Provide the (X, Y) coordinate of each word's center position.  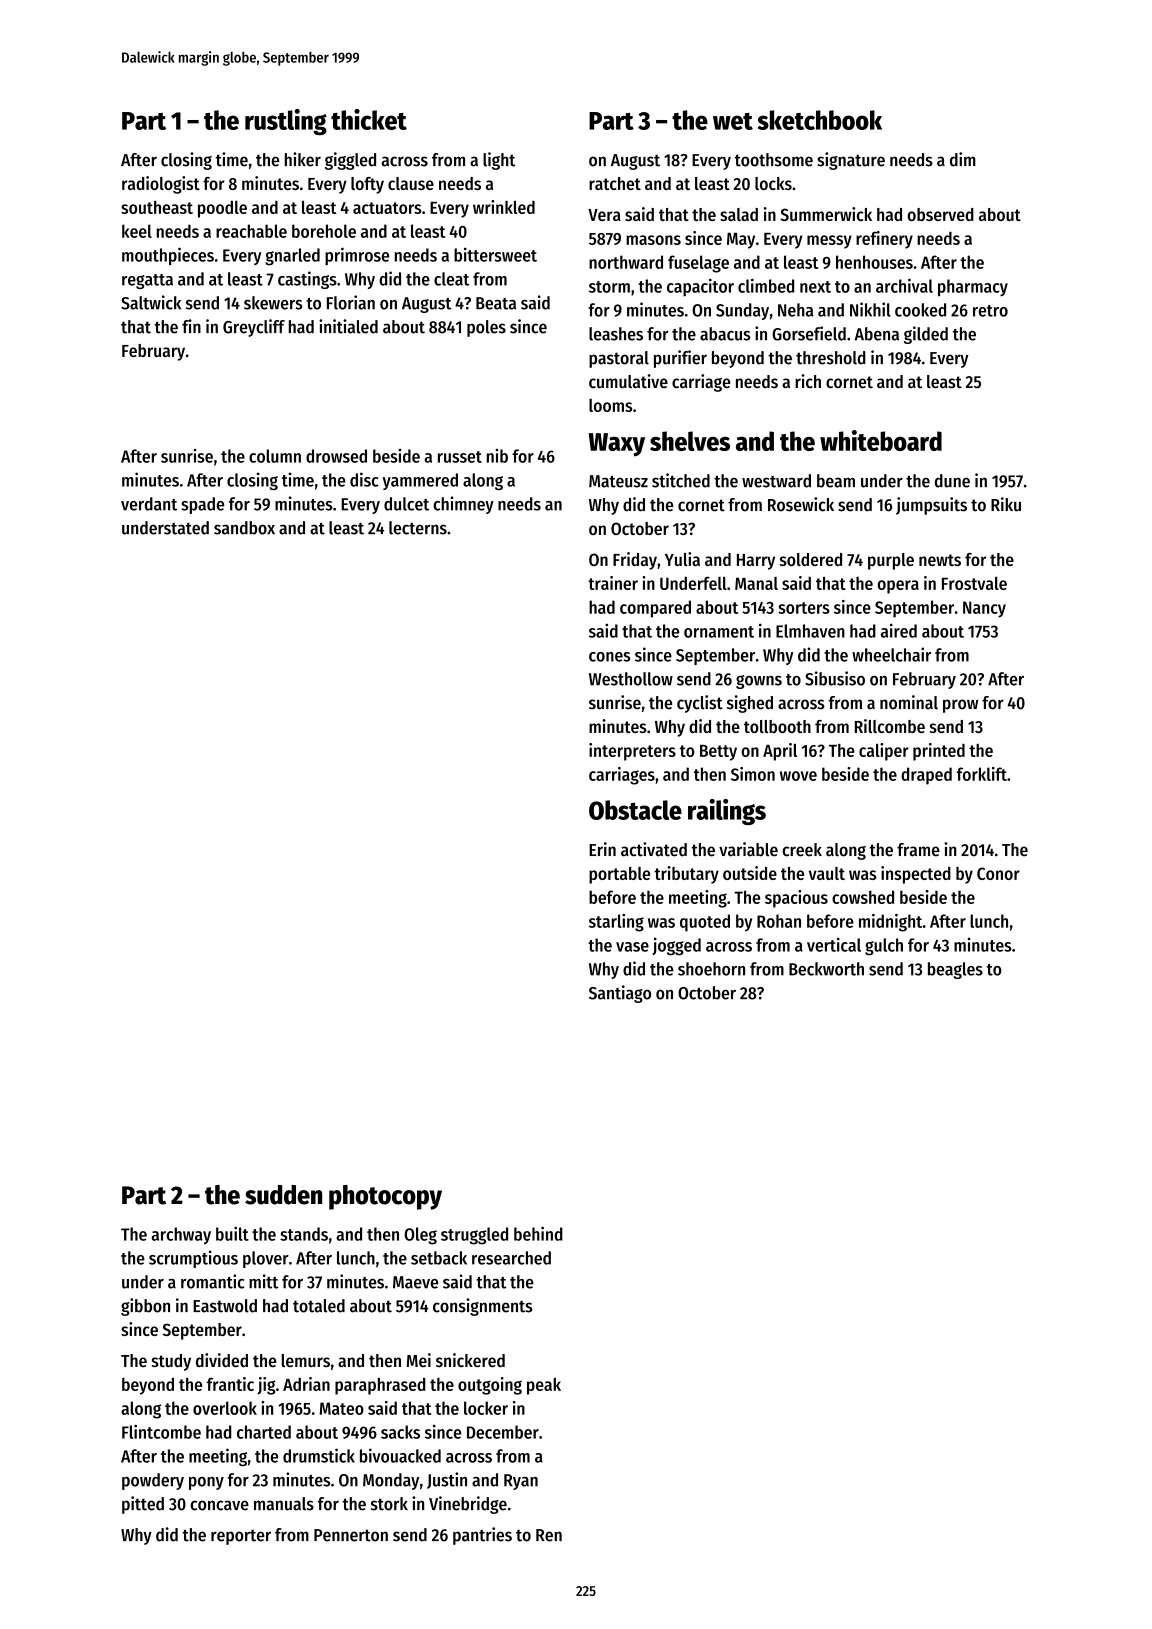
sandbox (244, 528)
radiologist (161, 185)
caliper (884, 752)
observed (940, 214)
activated (654, 849)
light (499, 161)
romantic (212, 1281)
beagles (955, 970)
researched (511, 1258)
